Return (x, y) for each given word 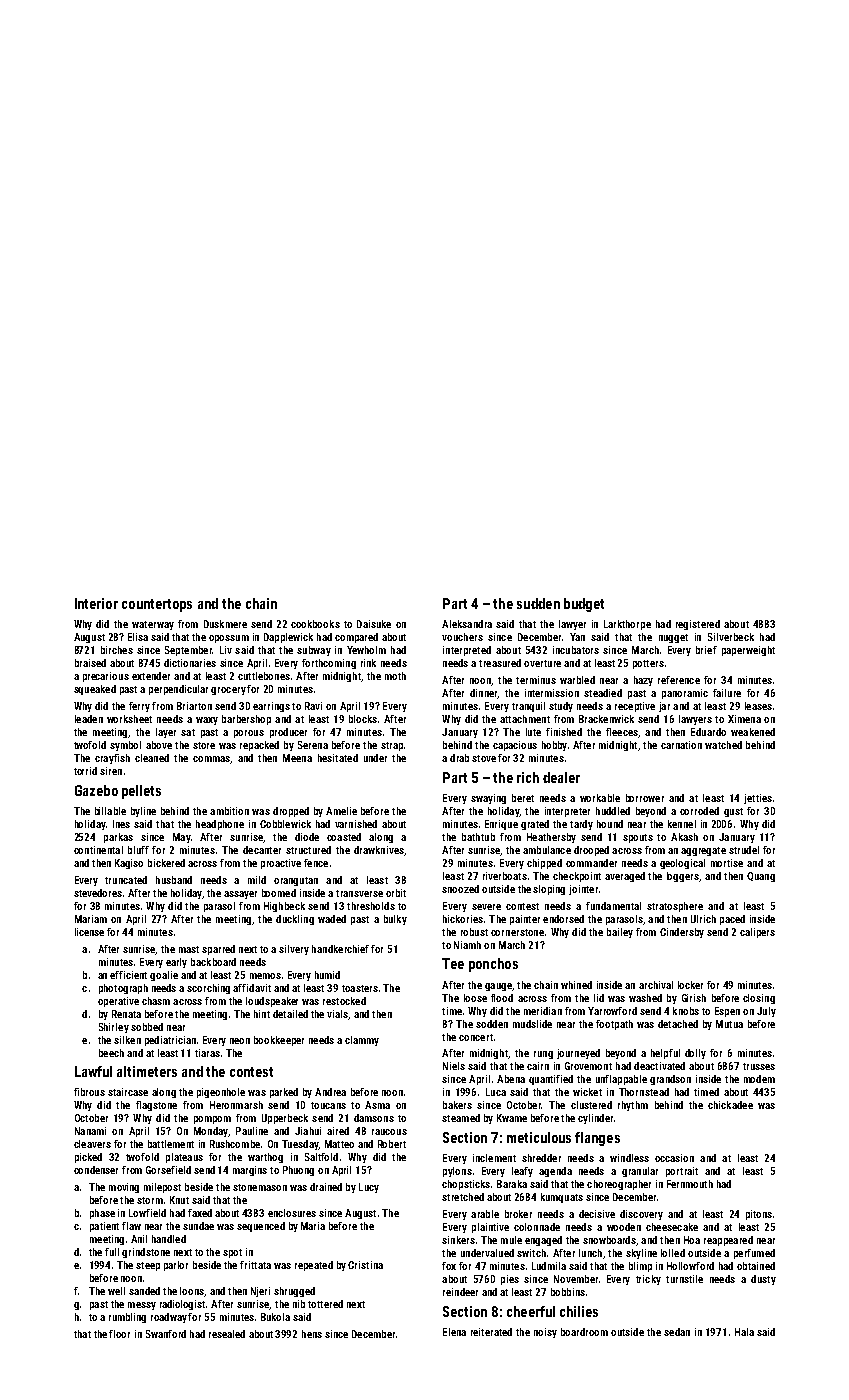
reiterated (491, 1332)
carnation (681, 745)
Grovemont (588, 1066)
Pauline (252, 1131)
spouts (638, 838)
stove (484, 758)
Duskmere (225, 624)
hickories (463, 919)
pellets (141, 792)
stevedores (98, 893)
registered (698, 625)
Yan (577, 637)
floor (119, 1334)
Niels (454, 1066)
